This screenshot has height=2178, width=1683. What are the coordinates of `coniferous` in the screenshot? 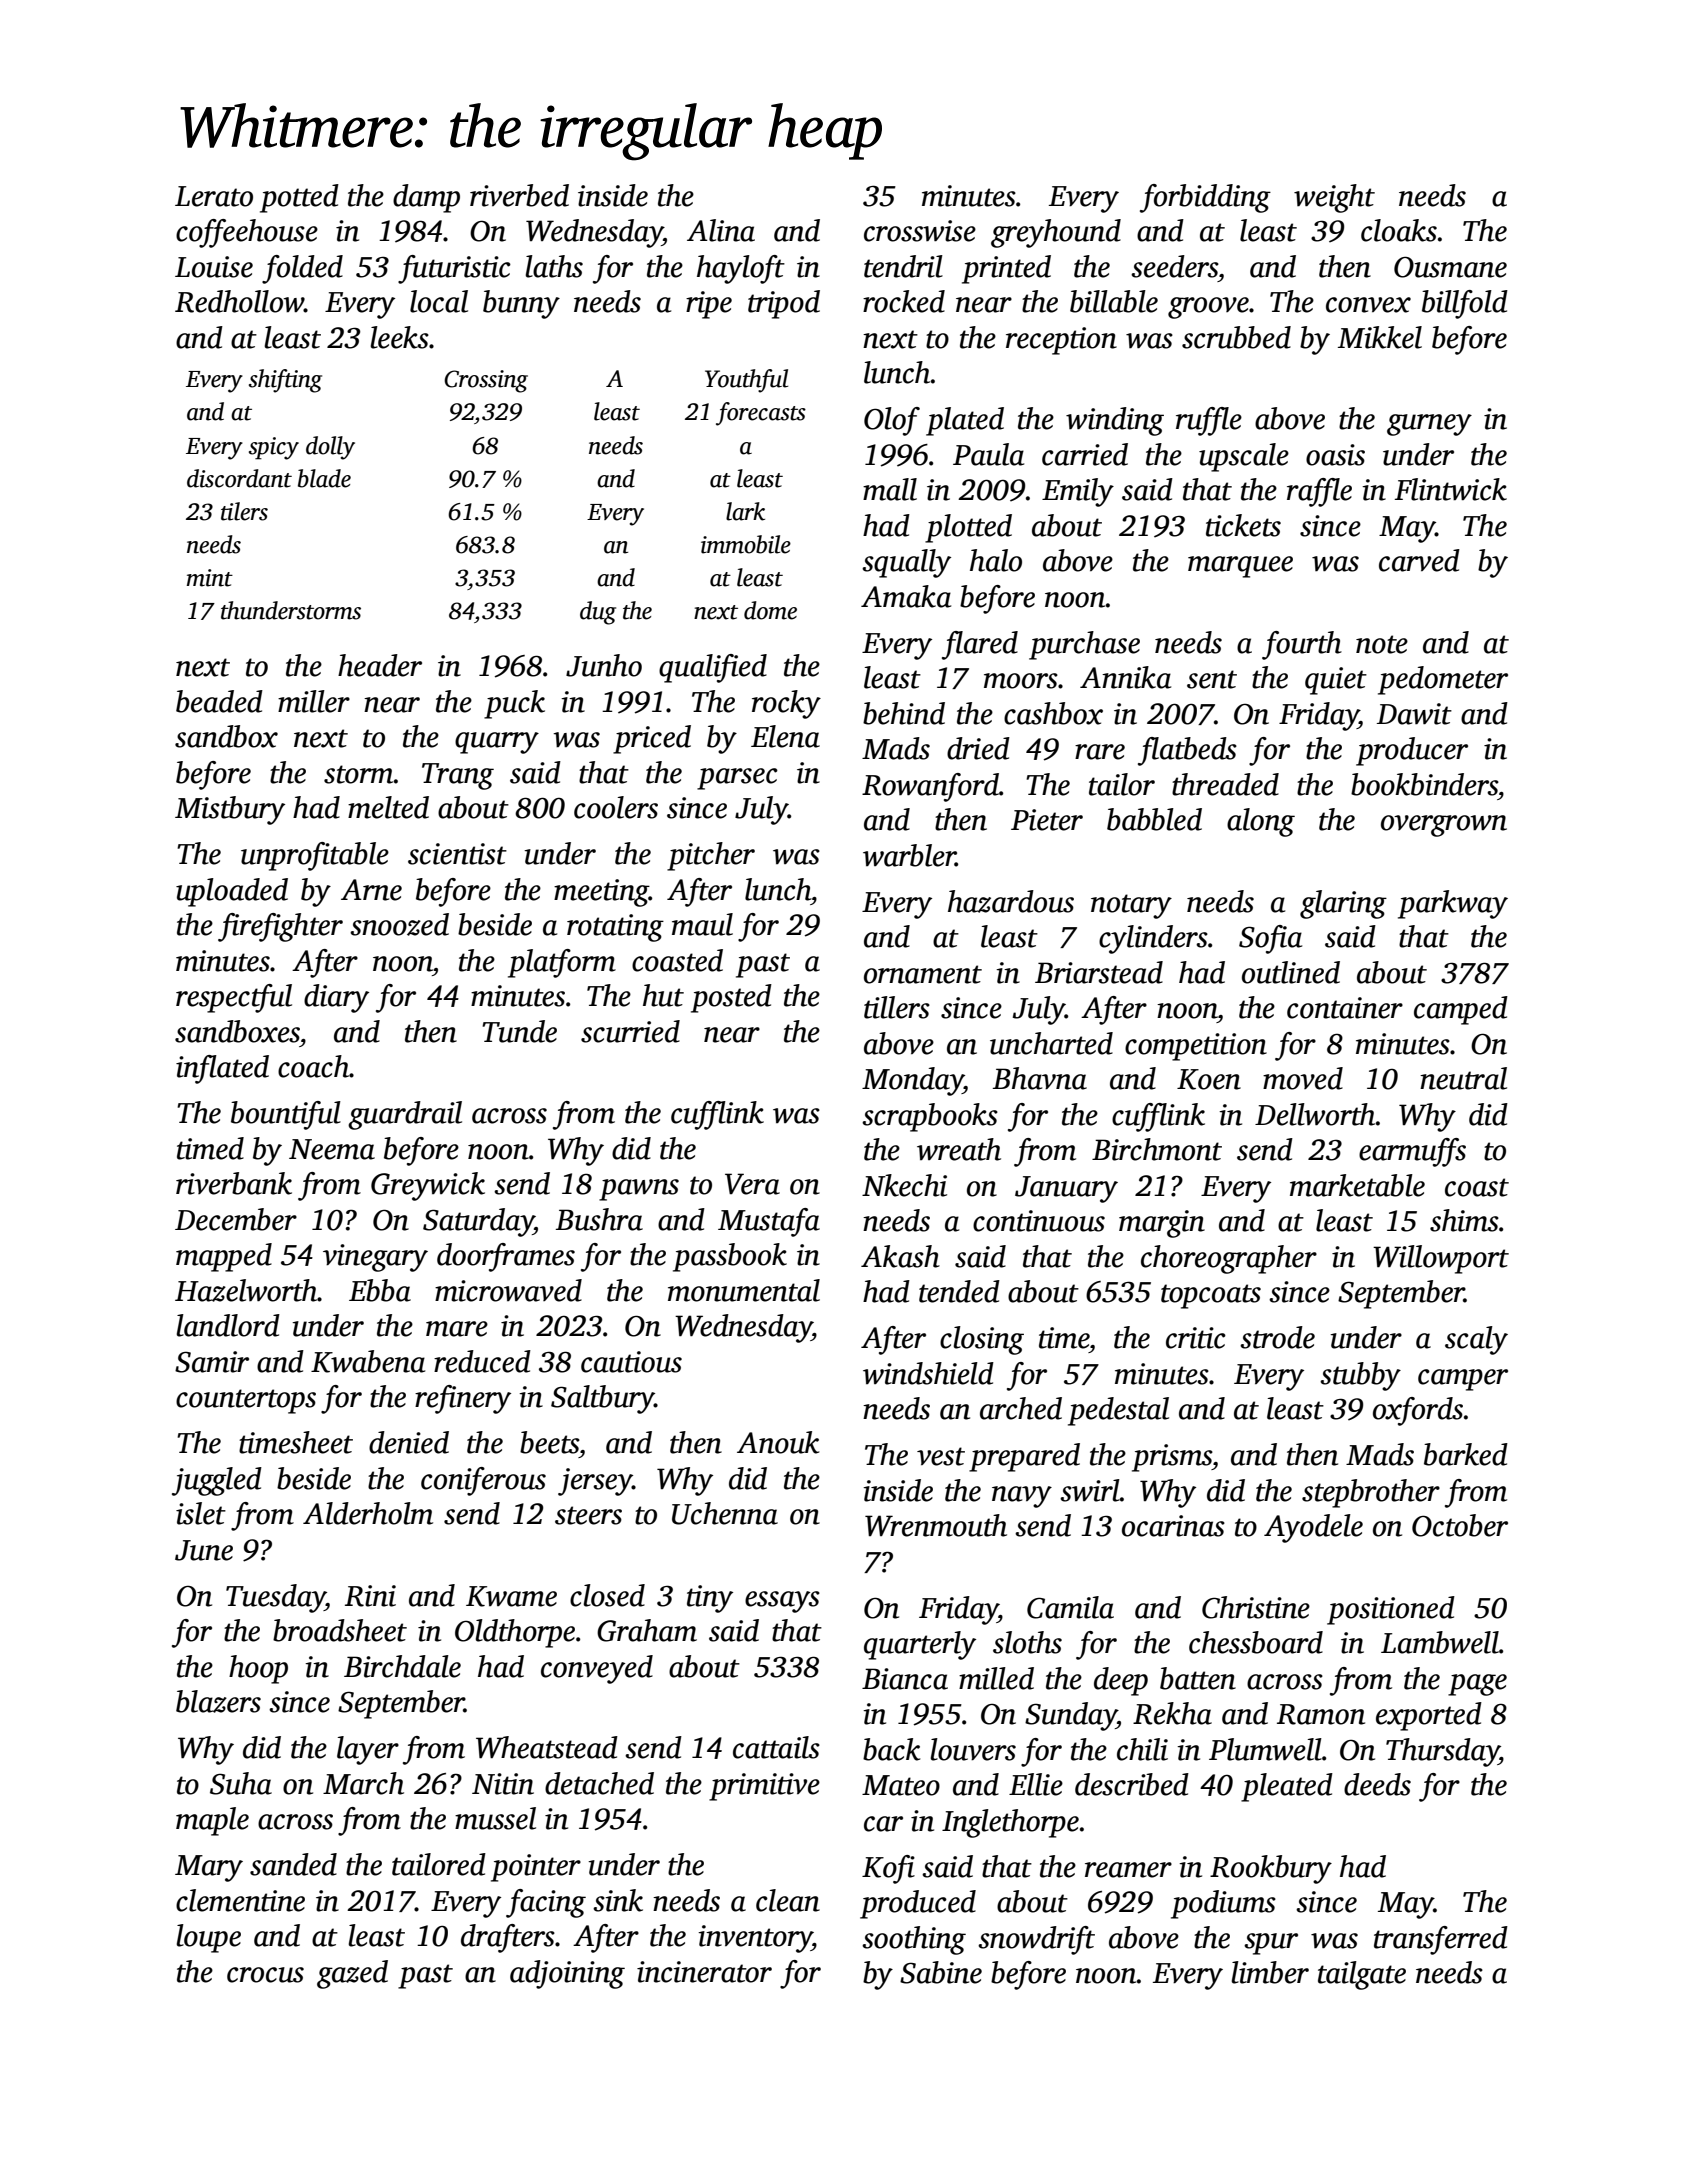 It's located at (483, 1481).
